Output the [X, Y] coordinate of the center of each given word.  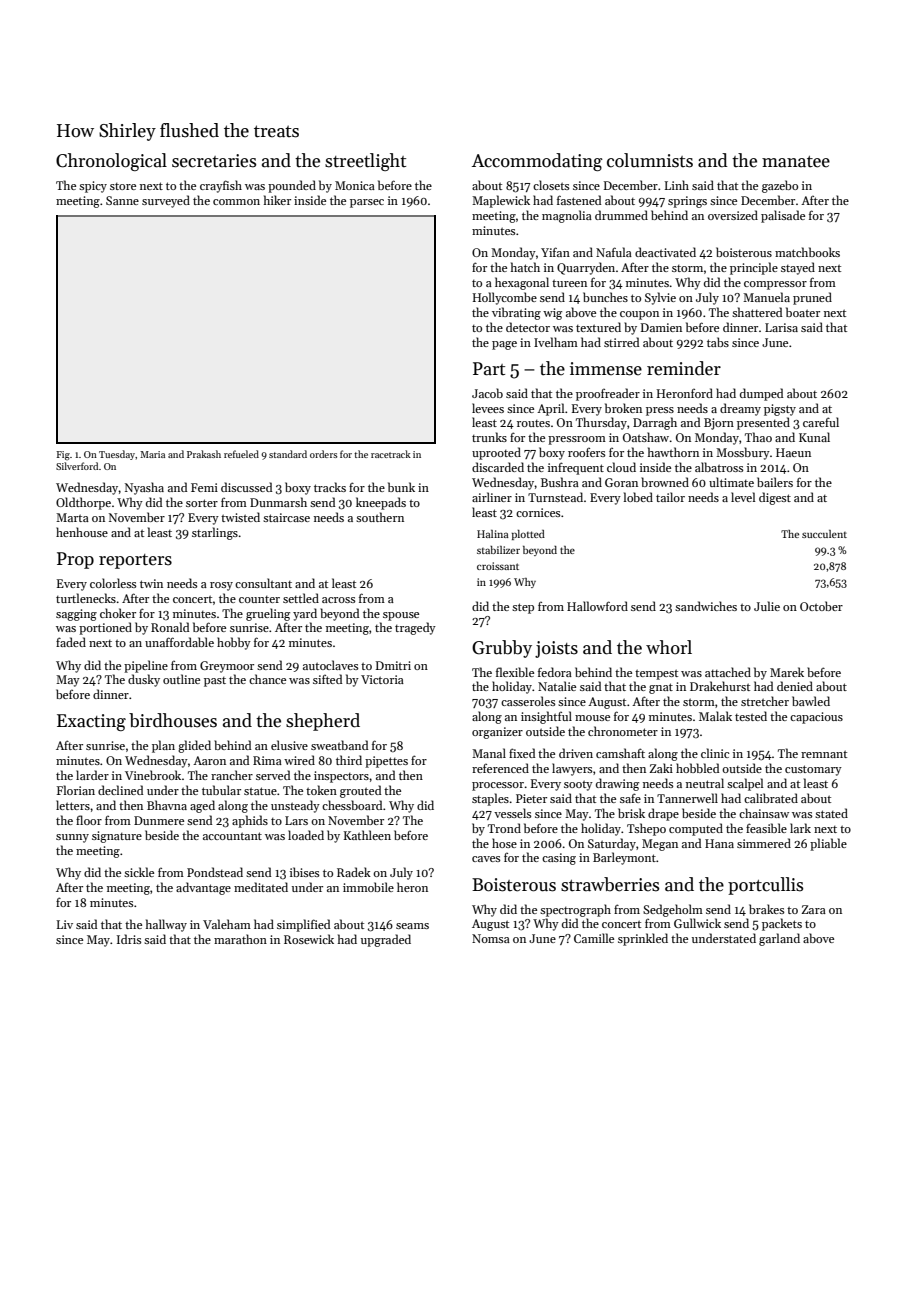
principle [754, 268]
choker [118, 613]
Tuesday [117, 455]
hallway [166, 925]
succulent [824, 534]
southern [380, 517]
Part [489, 369]
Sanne [122, 200]
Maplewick [501, 201]
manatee [796, 162]
